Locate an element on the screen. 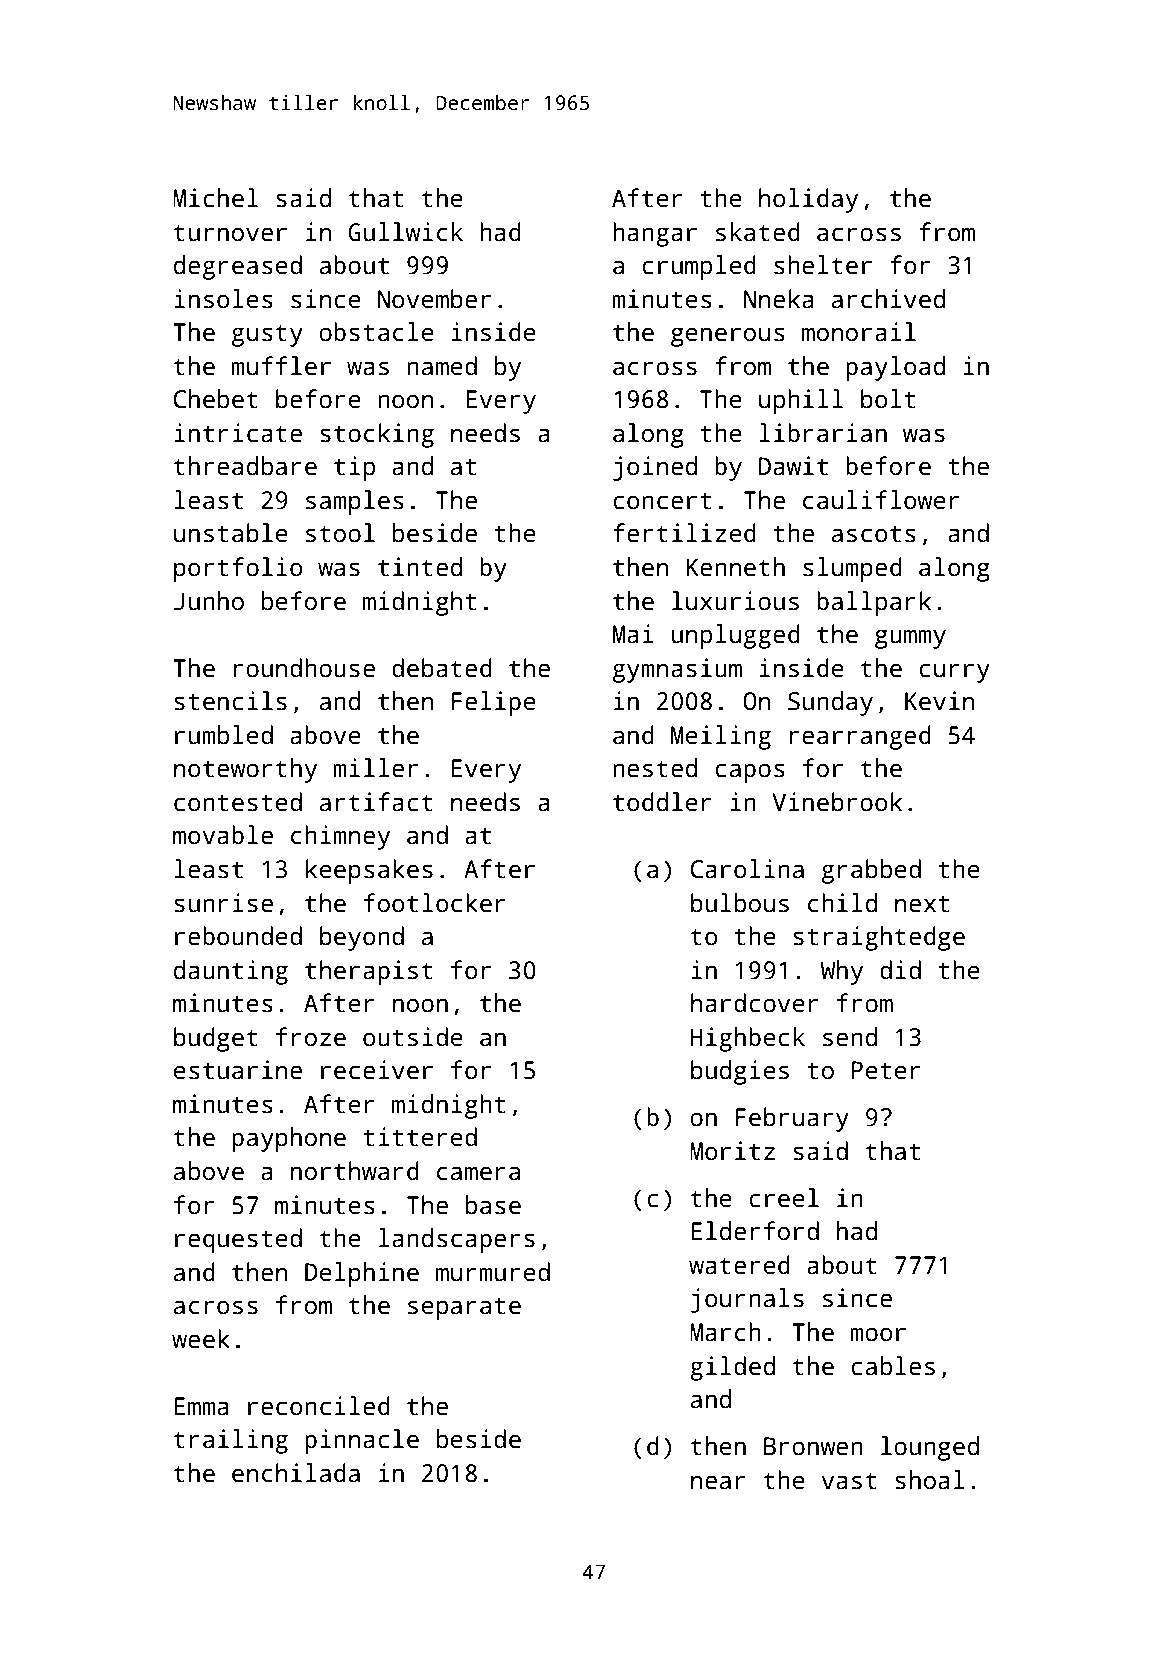 This screenshot has width=1165, height=1654. unstable is located at coordinates (231, 533).
